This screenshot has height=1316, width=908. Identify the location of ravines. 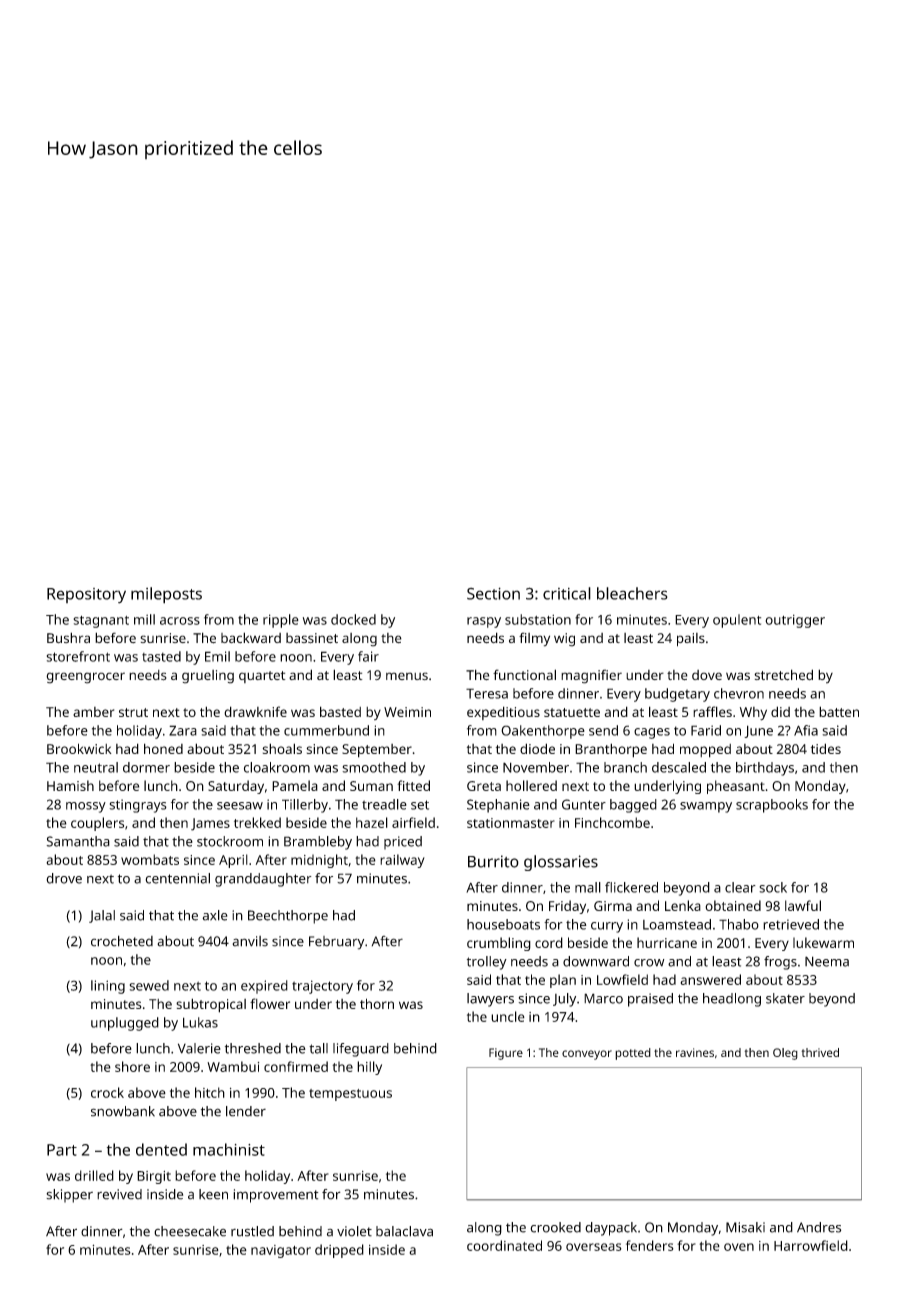
(695, 1052).
